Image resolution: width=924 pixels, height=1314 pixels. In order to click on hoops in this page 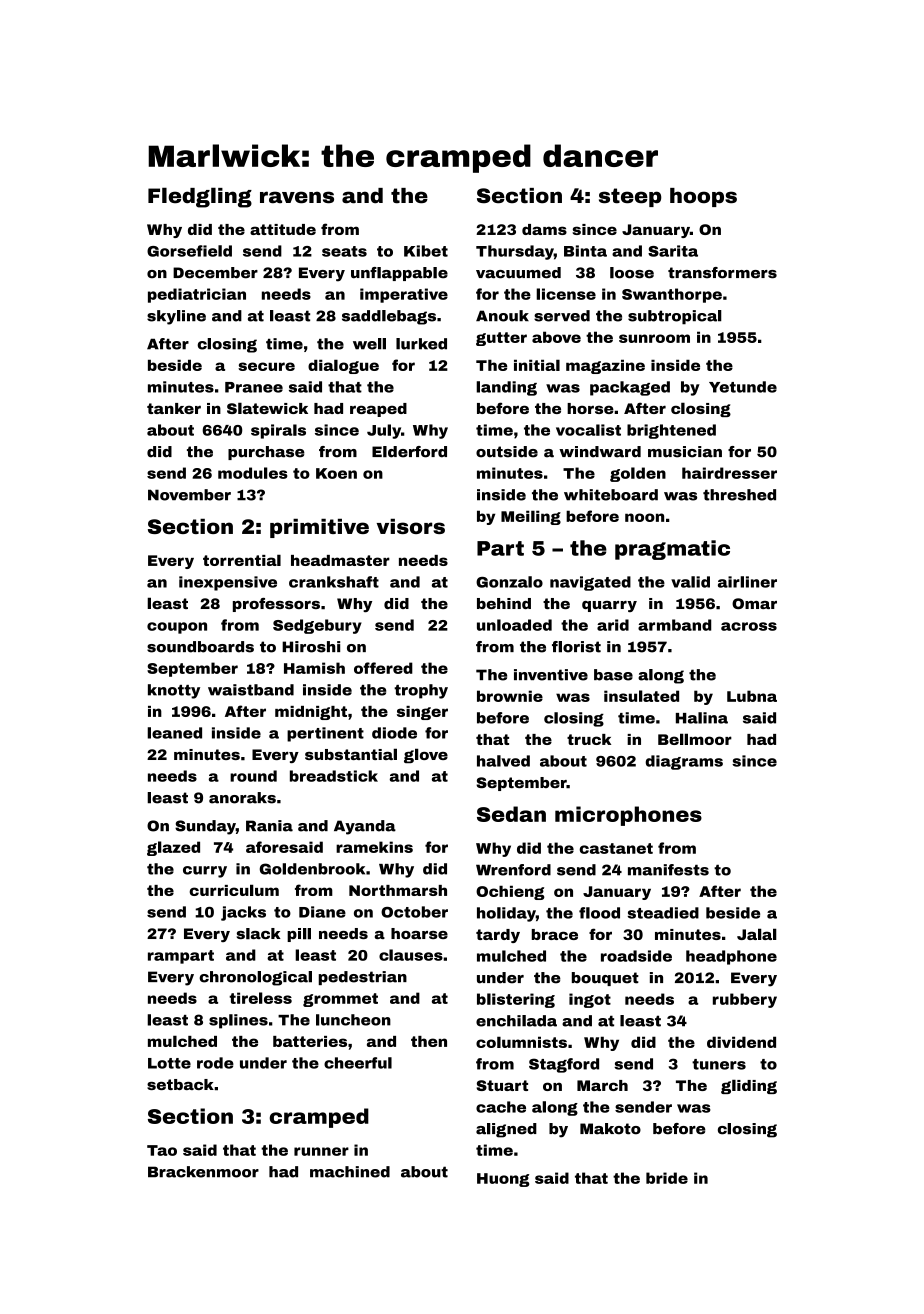, I will do `click(703, 197)`.
